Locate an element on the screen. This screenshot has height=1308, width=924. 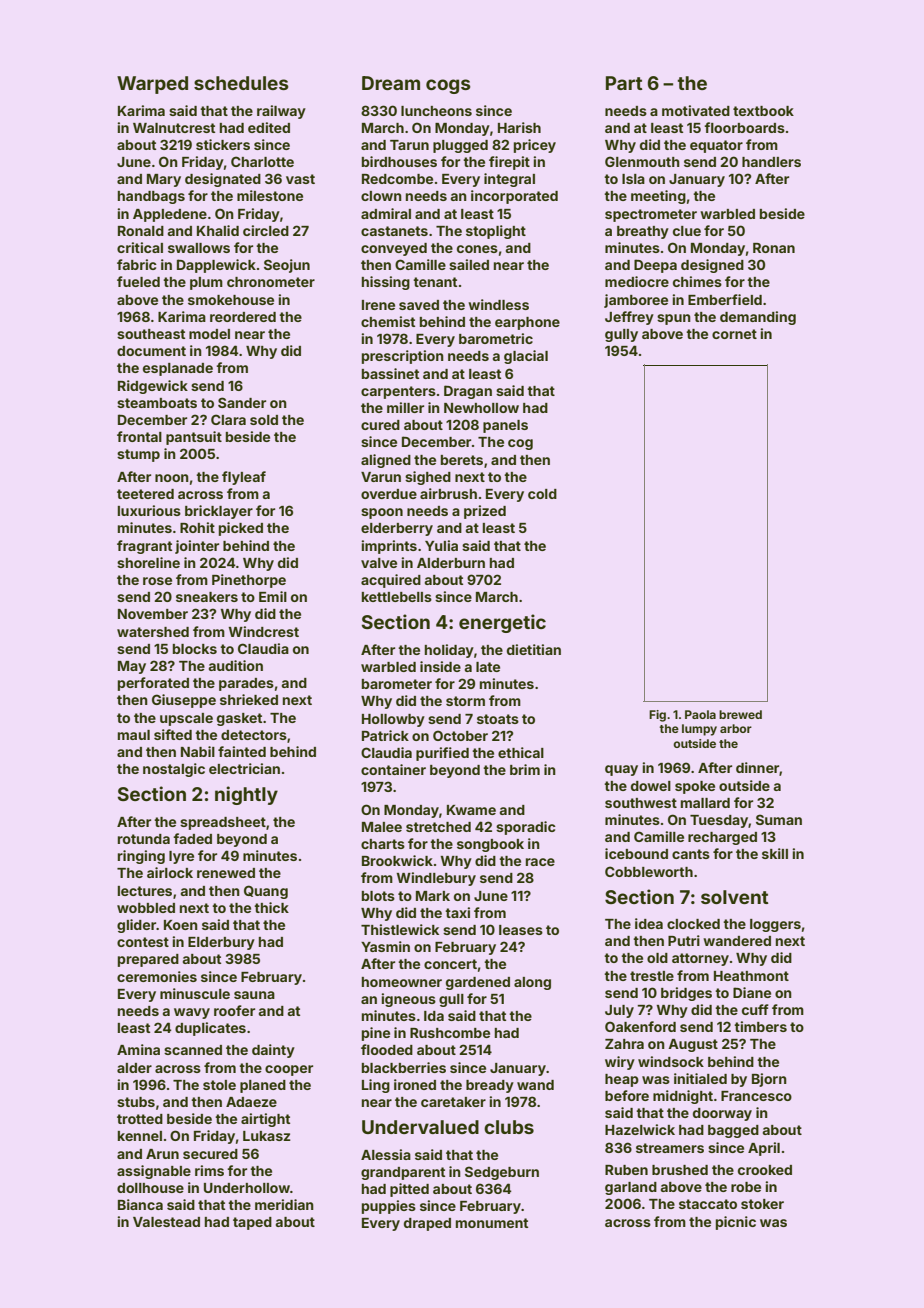
Amina is located at coordinates (138, 1049).
